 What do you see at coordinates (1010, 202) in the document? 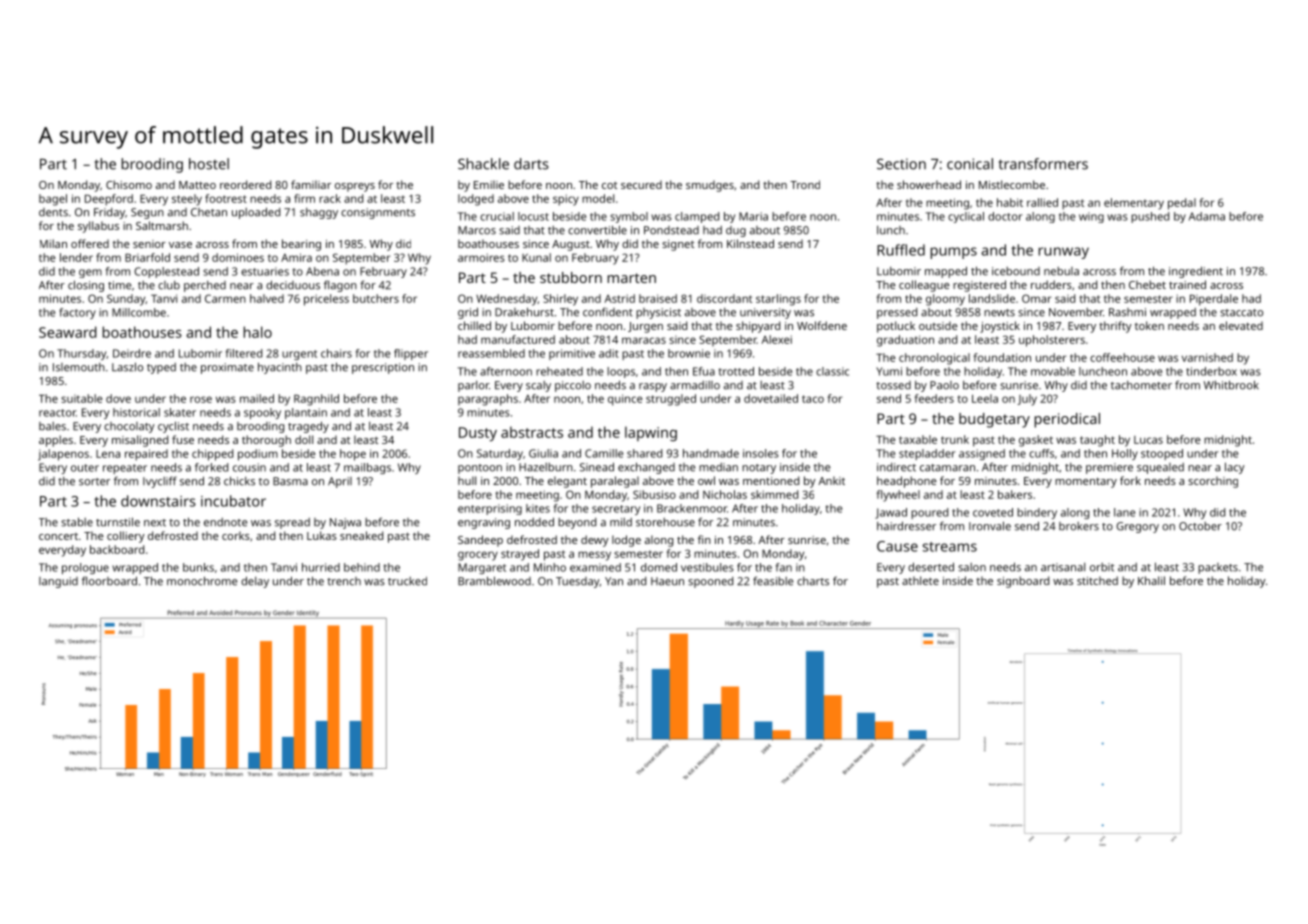
I see `habit` at bounding box center [1010, 202].
